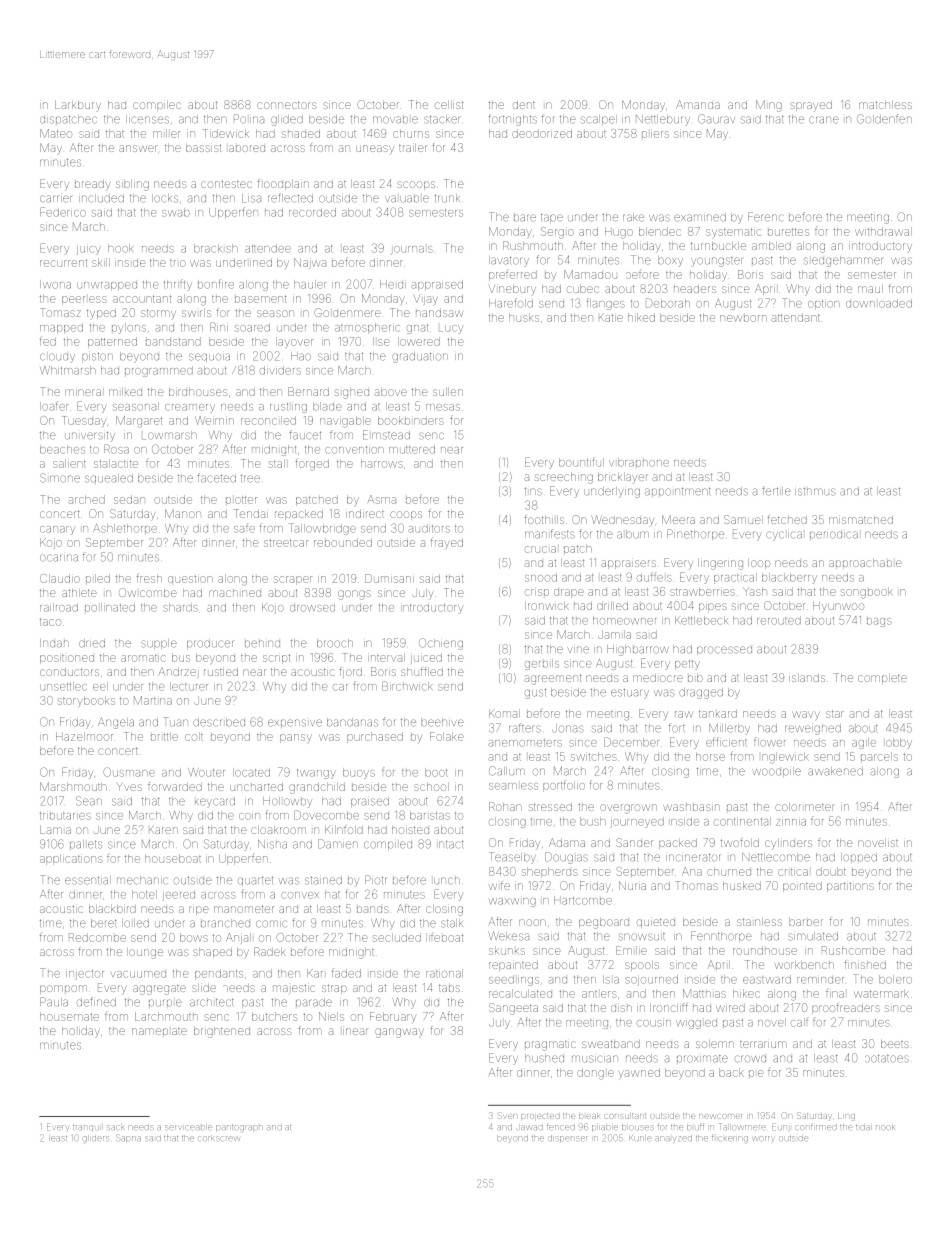  Describe the element at coordinates (78, 105) in the document. I see `Larkbury` at that location.
